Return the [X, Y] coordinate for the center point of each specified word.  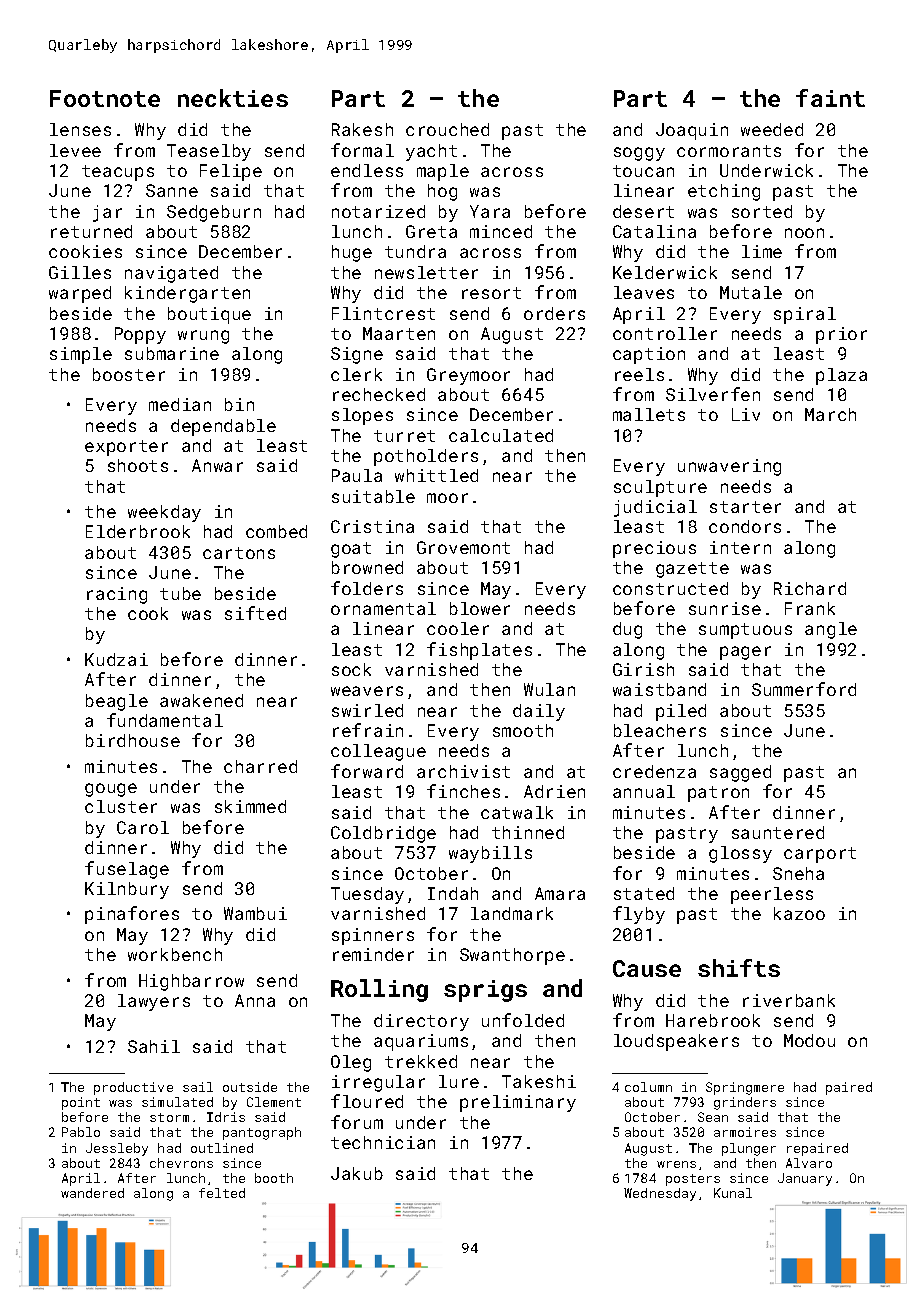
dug [627, 630]
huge [352, 253]
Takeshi [539, 1081]
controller [665, 333]
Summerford [804, 689]
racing [117, 595]
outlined [222, 1148]
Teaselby [209, 152]
